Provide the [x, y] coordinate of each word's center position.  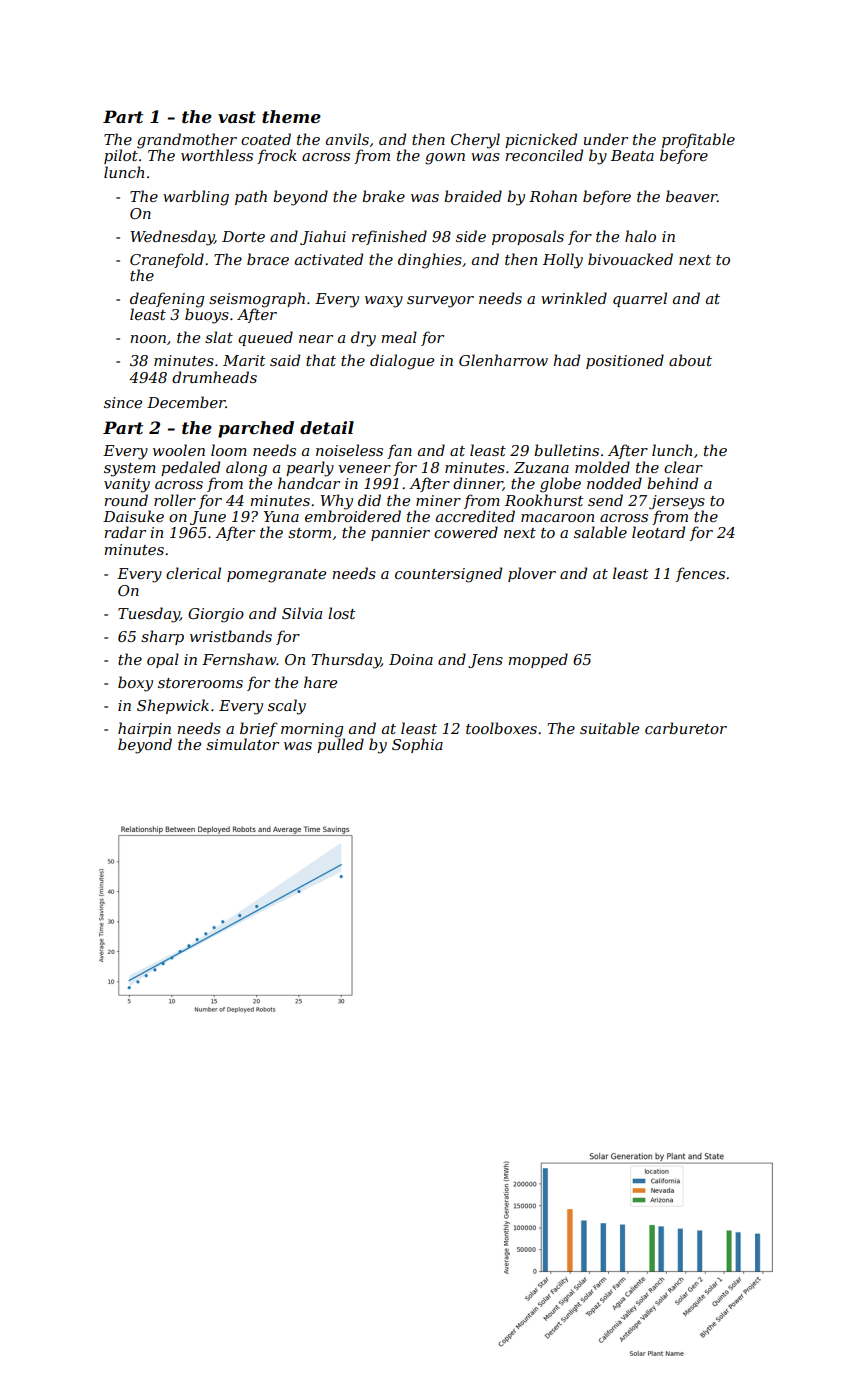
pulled [340, 745]
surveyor [440, 302]
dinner [478, 484]
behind [672, 483]
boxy [135, 684]
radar [125, 532]
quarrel [640, 299]
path [251, 197]
